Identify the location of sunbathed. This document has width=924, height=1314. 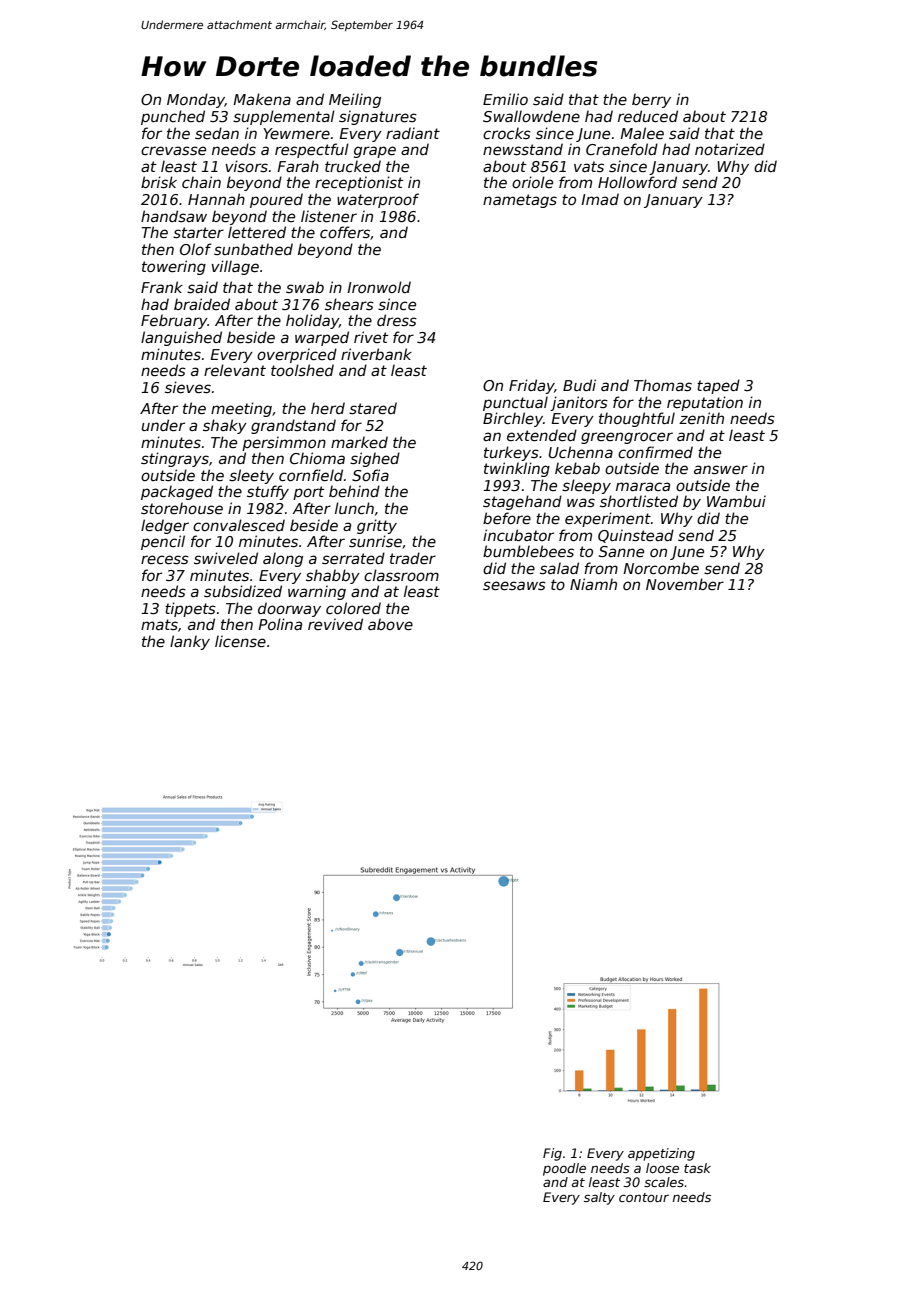
(253, 249).
